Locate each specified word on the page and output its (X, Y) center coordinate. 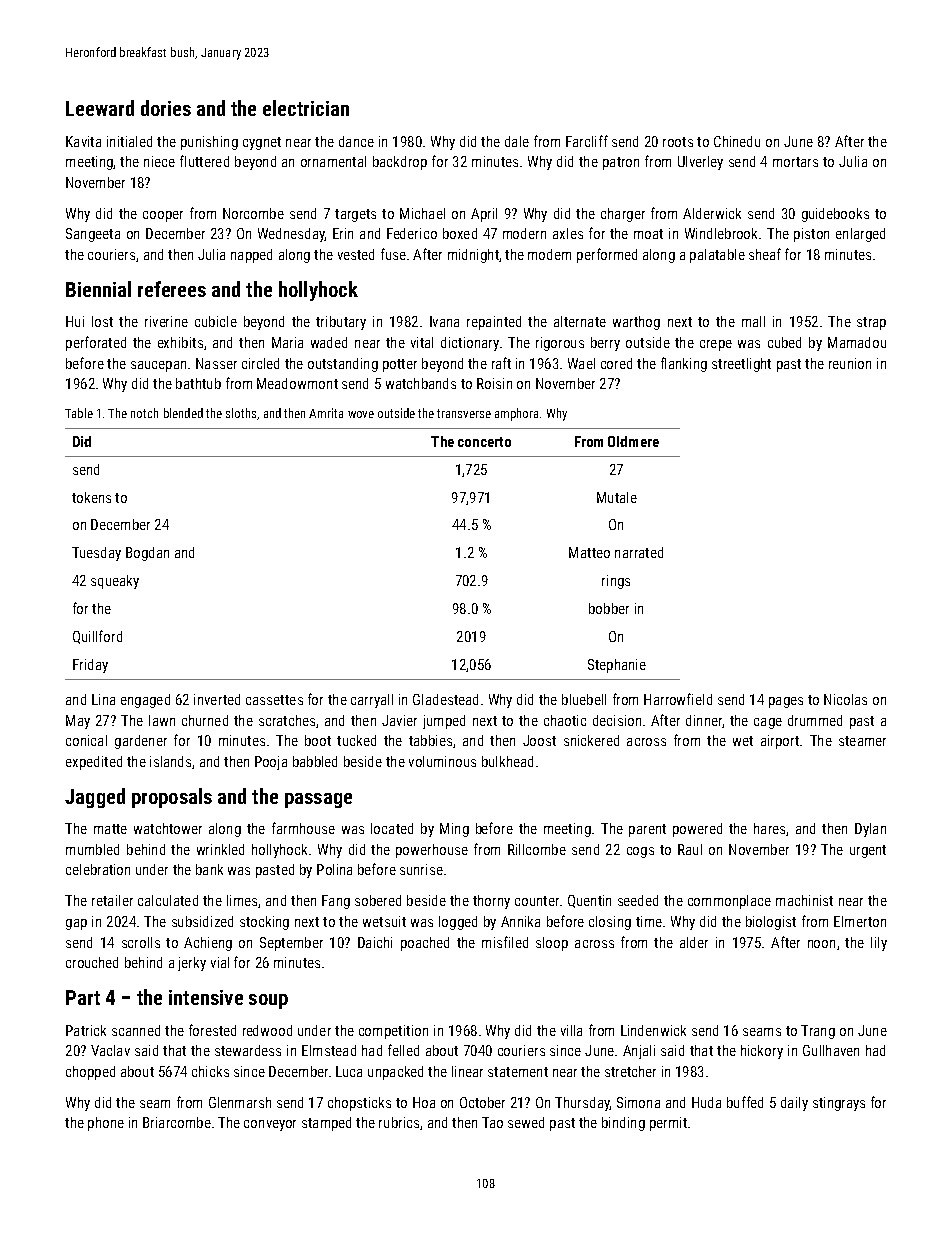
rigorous (560, 344)
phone (106, 1124)
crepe (716, 345)
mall (753, 321)
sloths (241, 413)
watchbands (421, 383)
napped (251, 256)
